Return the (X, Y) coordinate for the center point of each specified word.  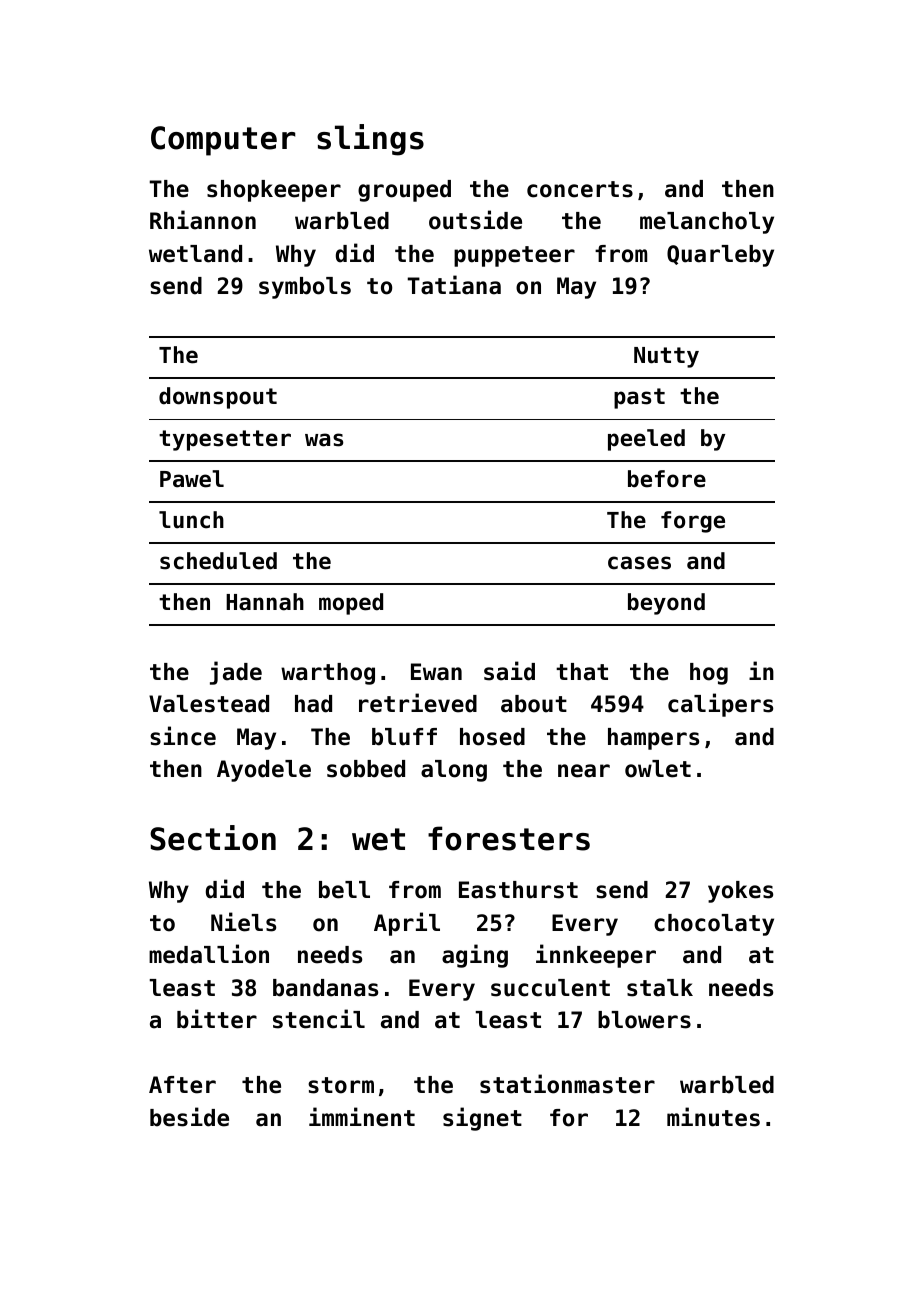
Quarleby (720, 256)
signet (482, 1119)
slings (370, 140)
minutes (713, 1117)
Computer (223, 141)
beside (189, 1117)
